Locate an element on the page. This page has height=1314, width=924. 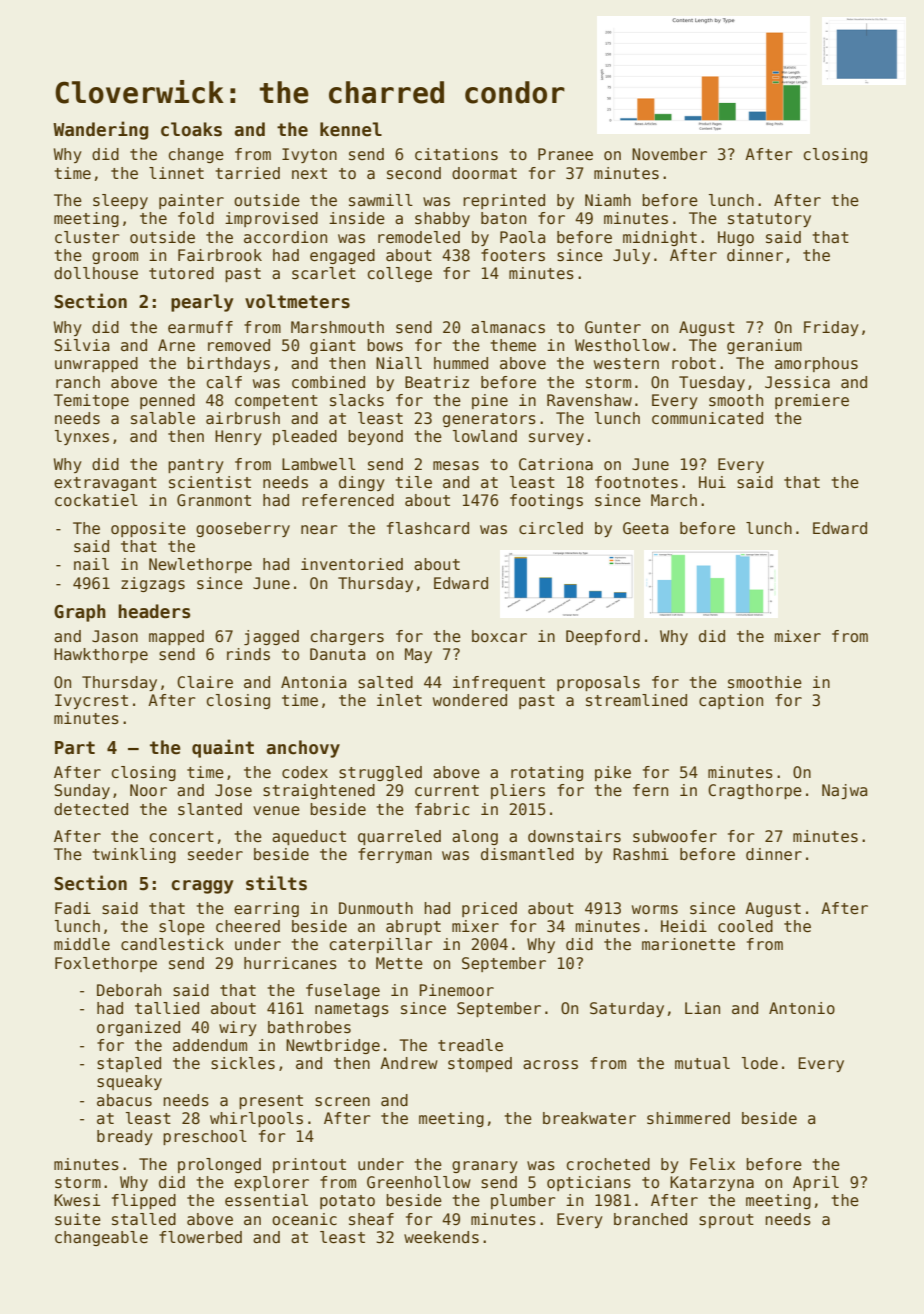
reprinted is located at coordinates (504, 201).
